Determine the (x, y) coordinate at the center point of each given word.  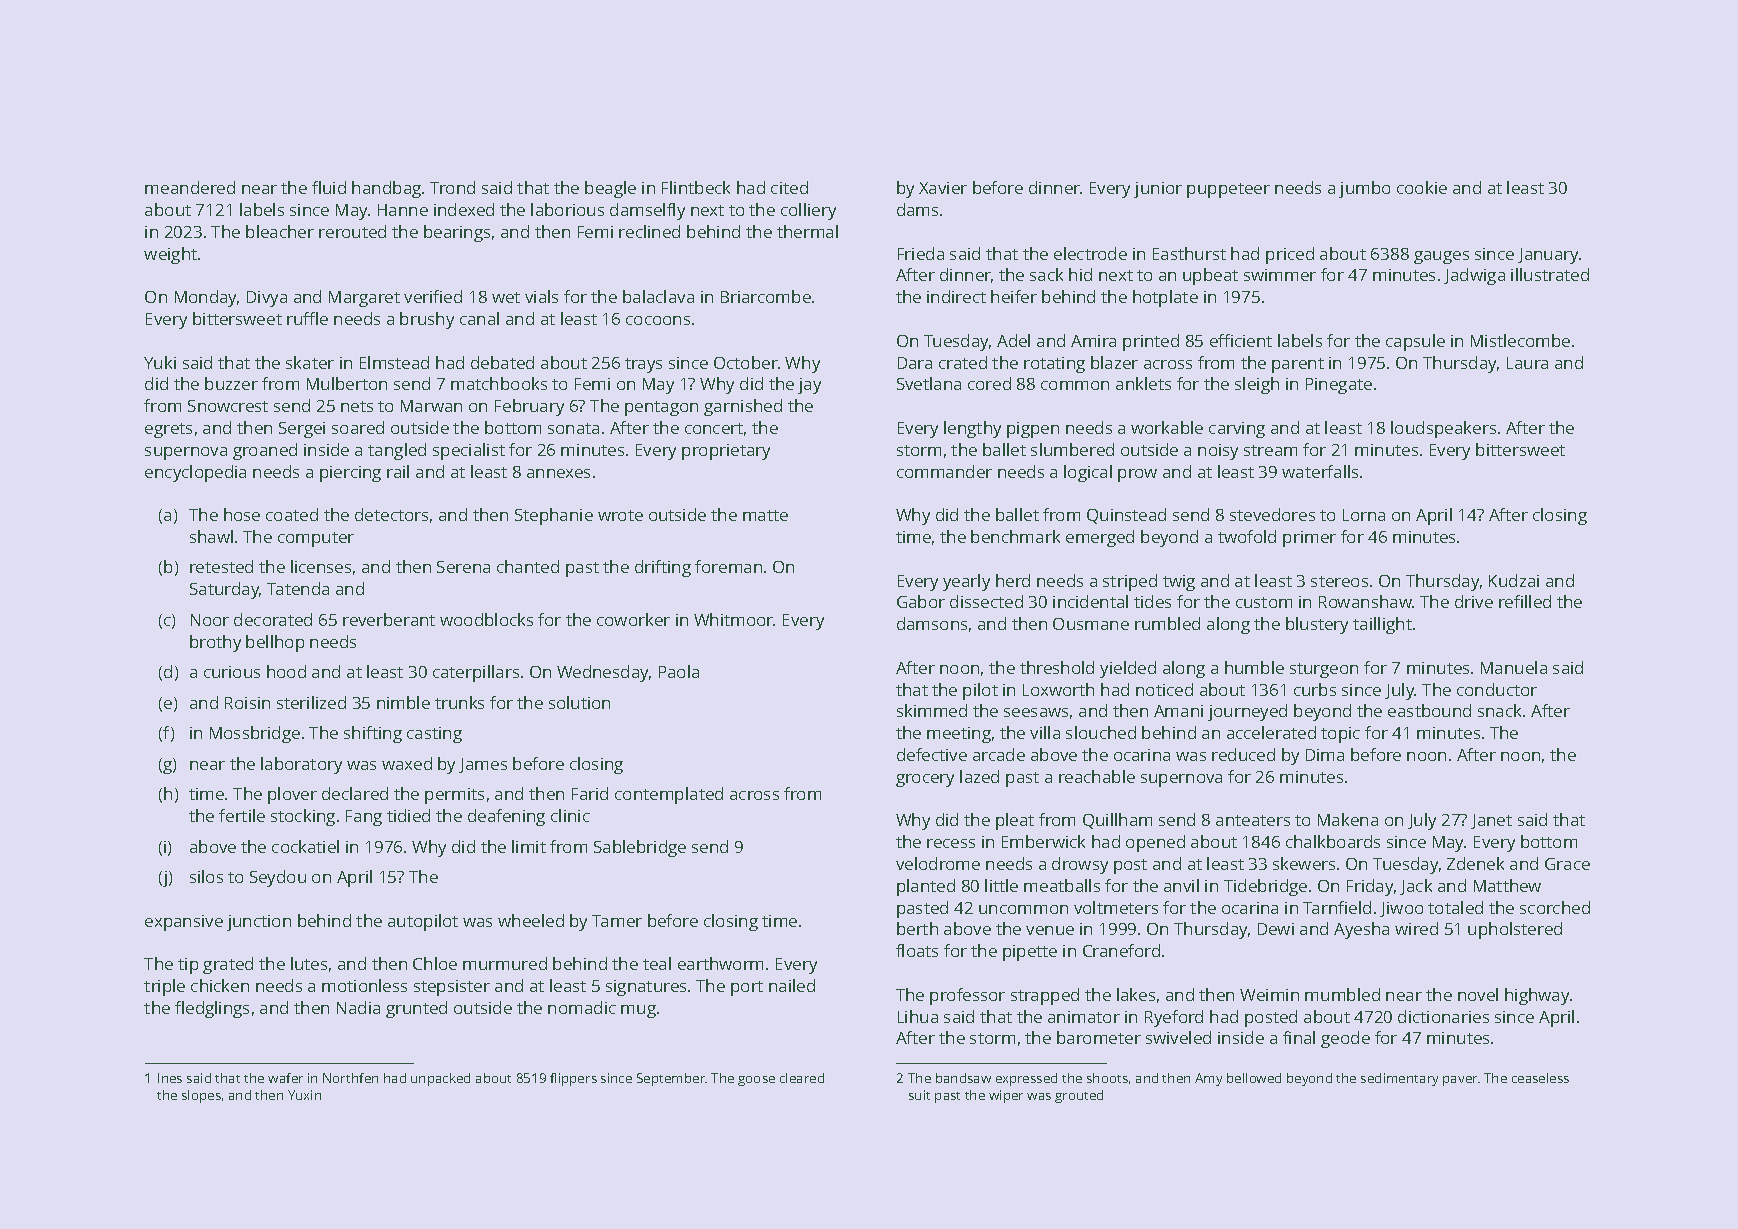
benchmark (1015, 536)
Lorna (1364, 515)
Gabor (921, 601)
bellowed (1254, 1078)
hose (242, 514)
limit (529, 846)
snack (1499, 710)
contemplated (669, 795)
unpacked (440, 1079)
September (671, 1079)
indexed (464, 209)
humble (1254, 667)
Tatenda (298, 588)
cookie (1422, 187)
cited (789, 187)
